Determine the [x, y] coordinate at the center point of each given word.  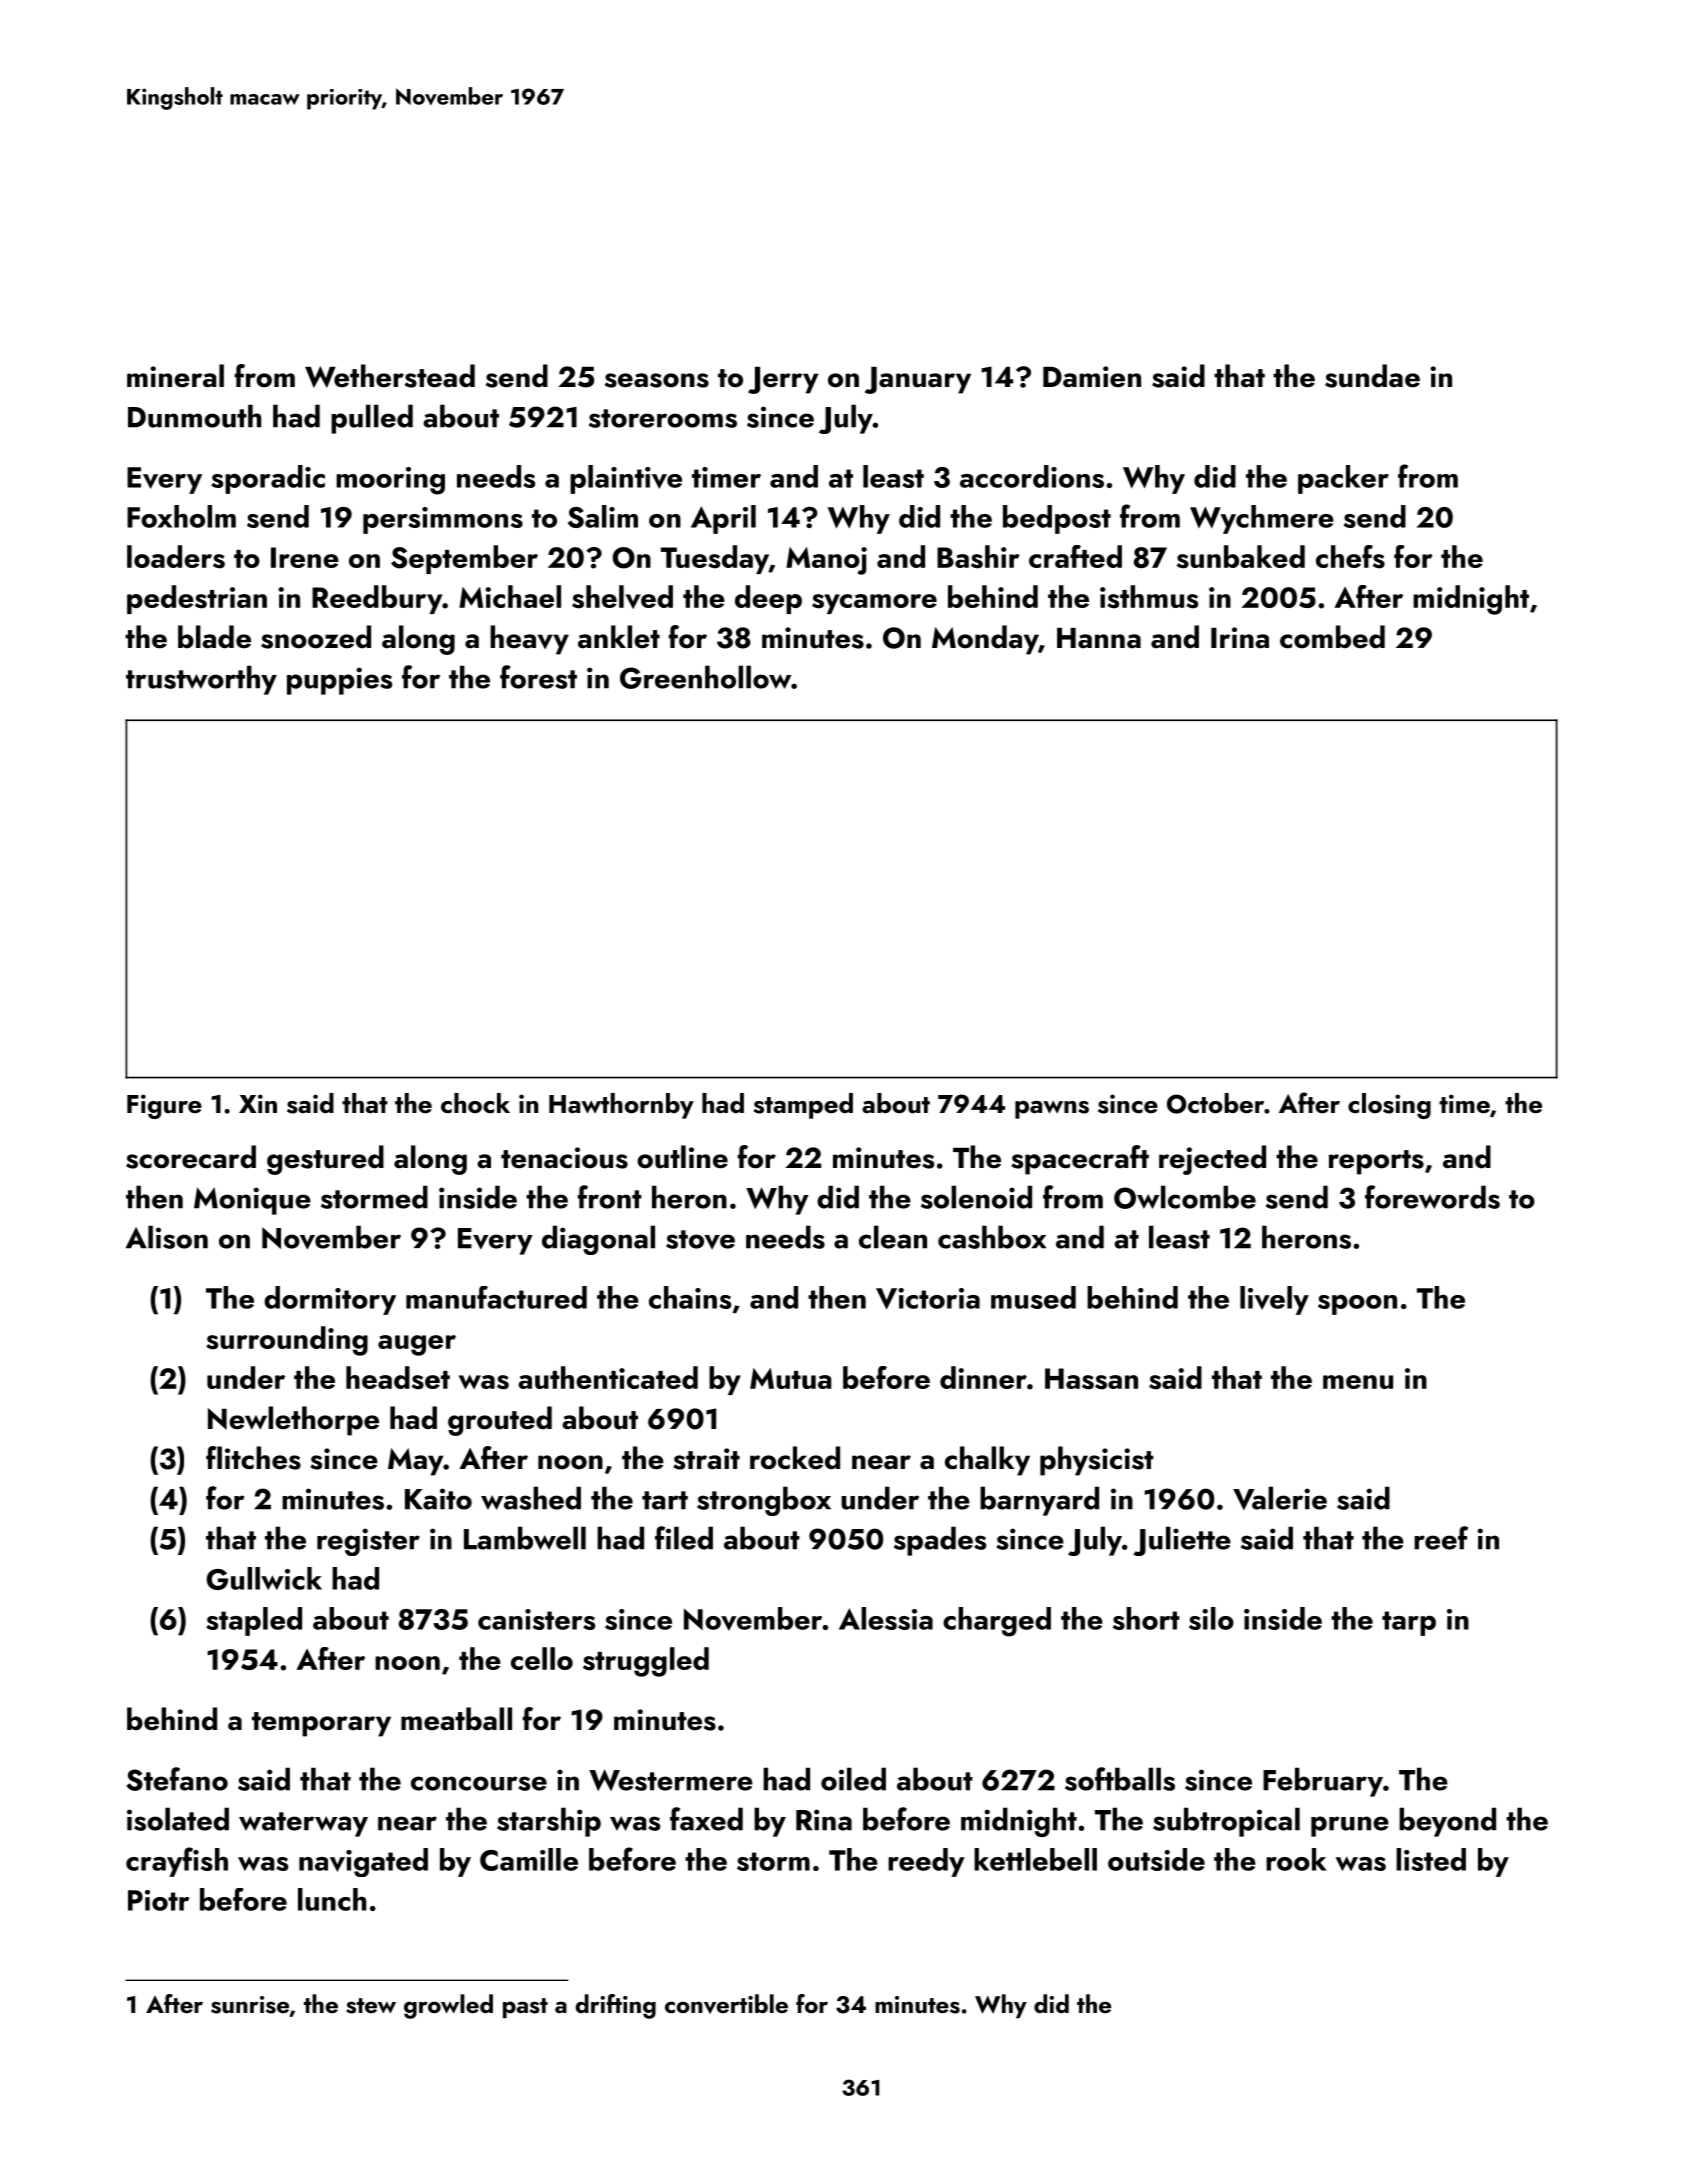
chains [690, 1297]
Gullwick [264, 1578]
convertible [726, 2004]
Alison [167, 1237]
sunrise [250, 2005]
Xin [258, 1103]
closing [1389, 1106]
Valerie [1280, 1498]
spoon [1357, 1305]
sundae [1372, 376]
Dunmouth [194, 416]
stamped [803, 1106]
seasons [657, 380]
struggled [646, 1662]
